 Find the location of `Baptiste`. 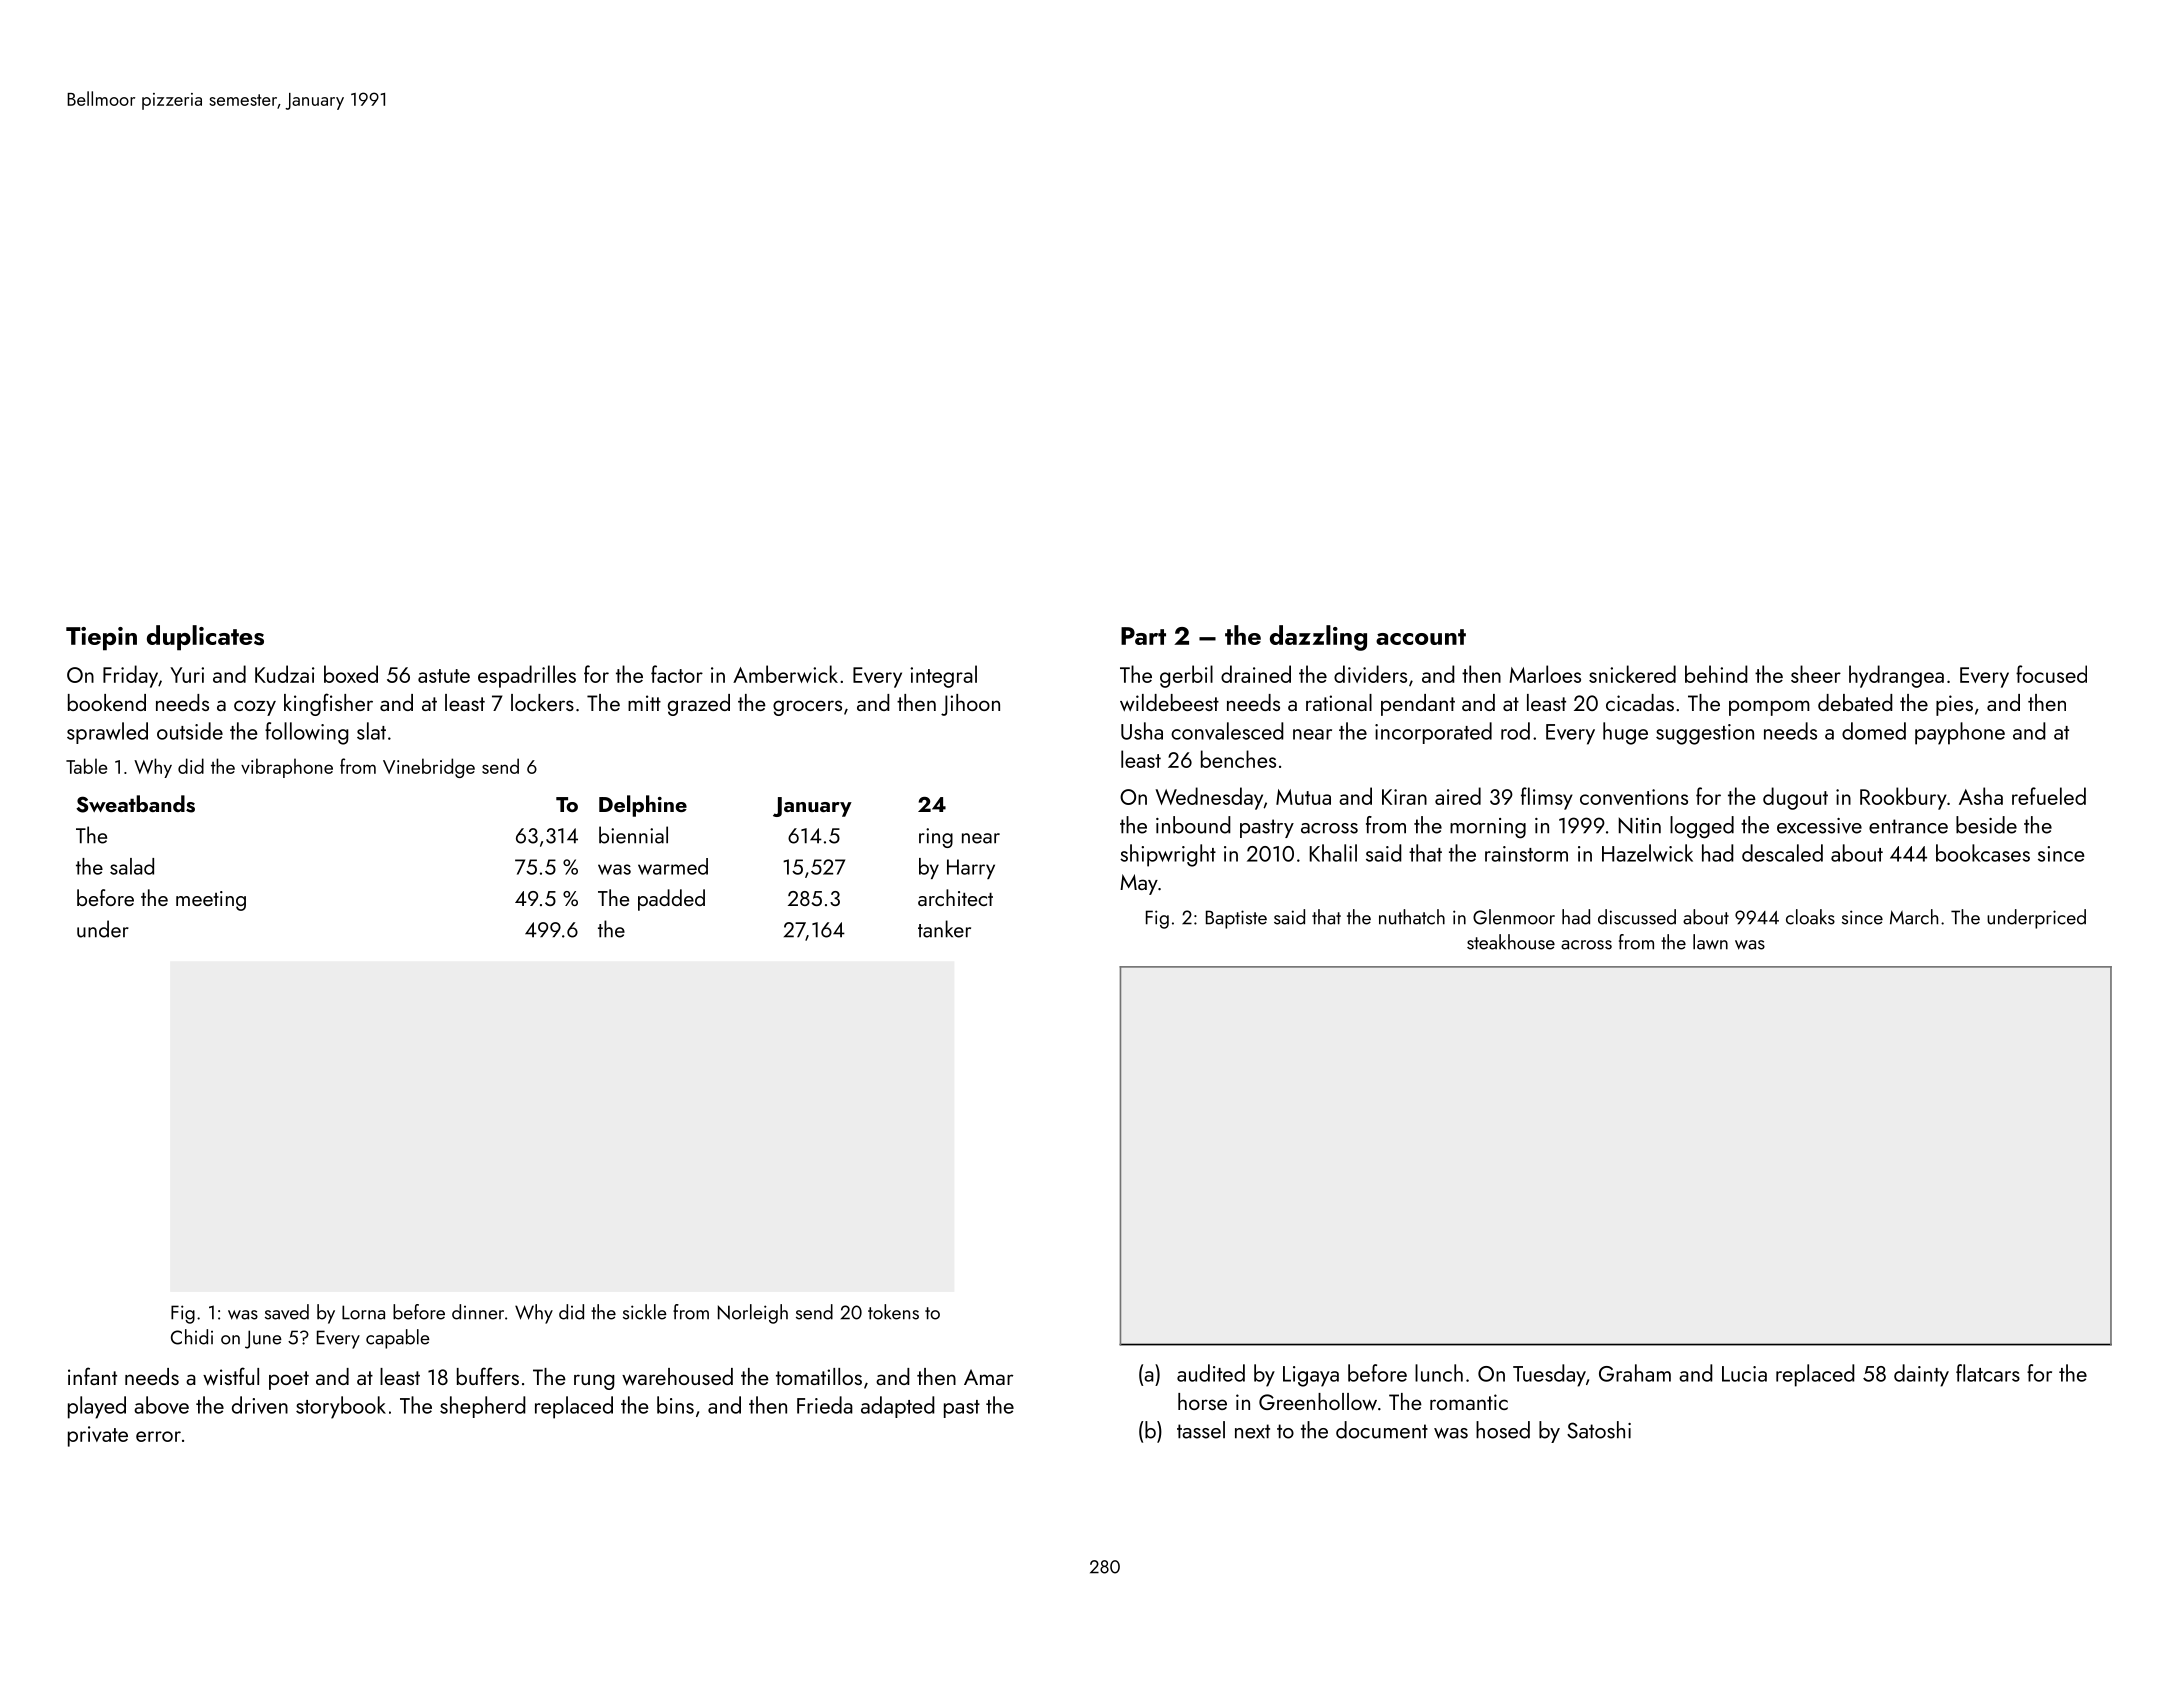

Baptiste is located at coordinates (1236, 919).
